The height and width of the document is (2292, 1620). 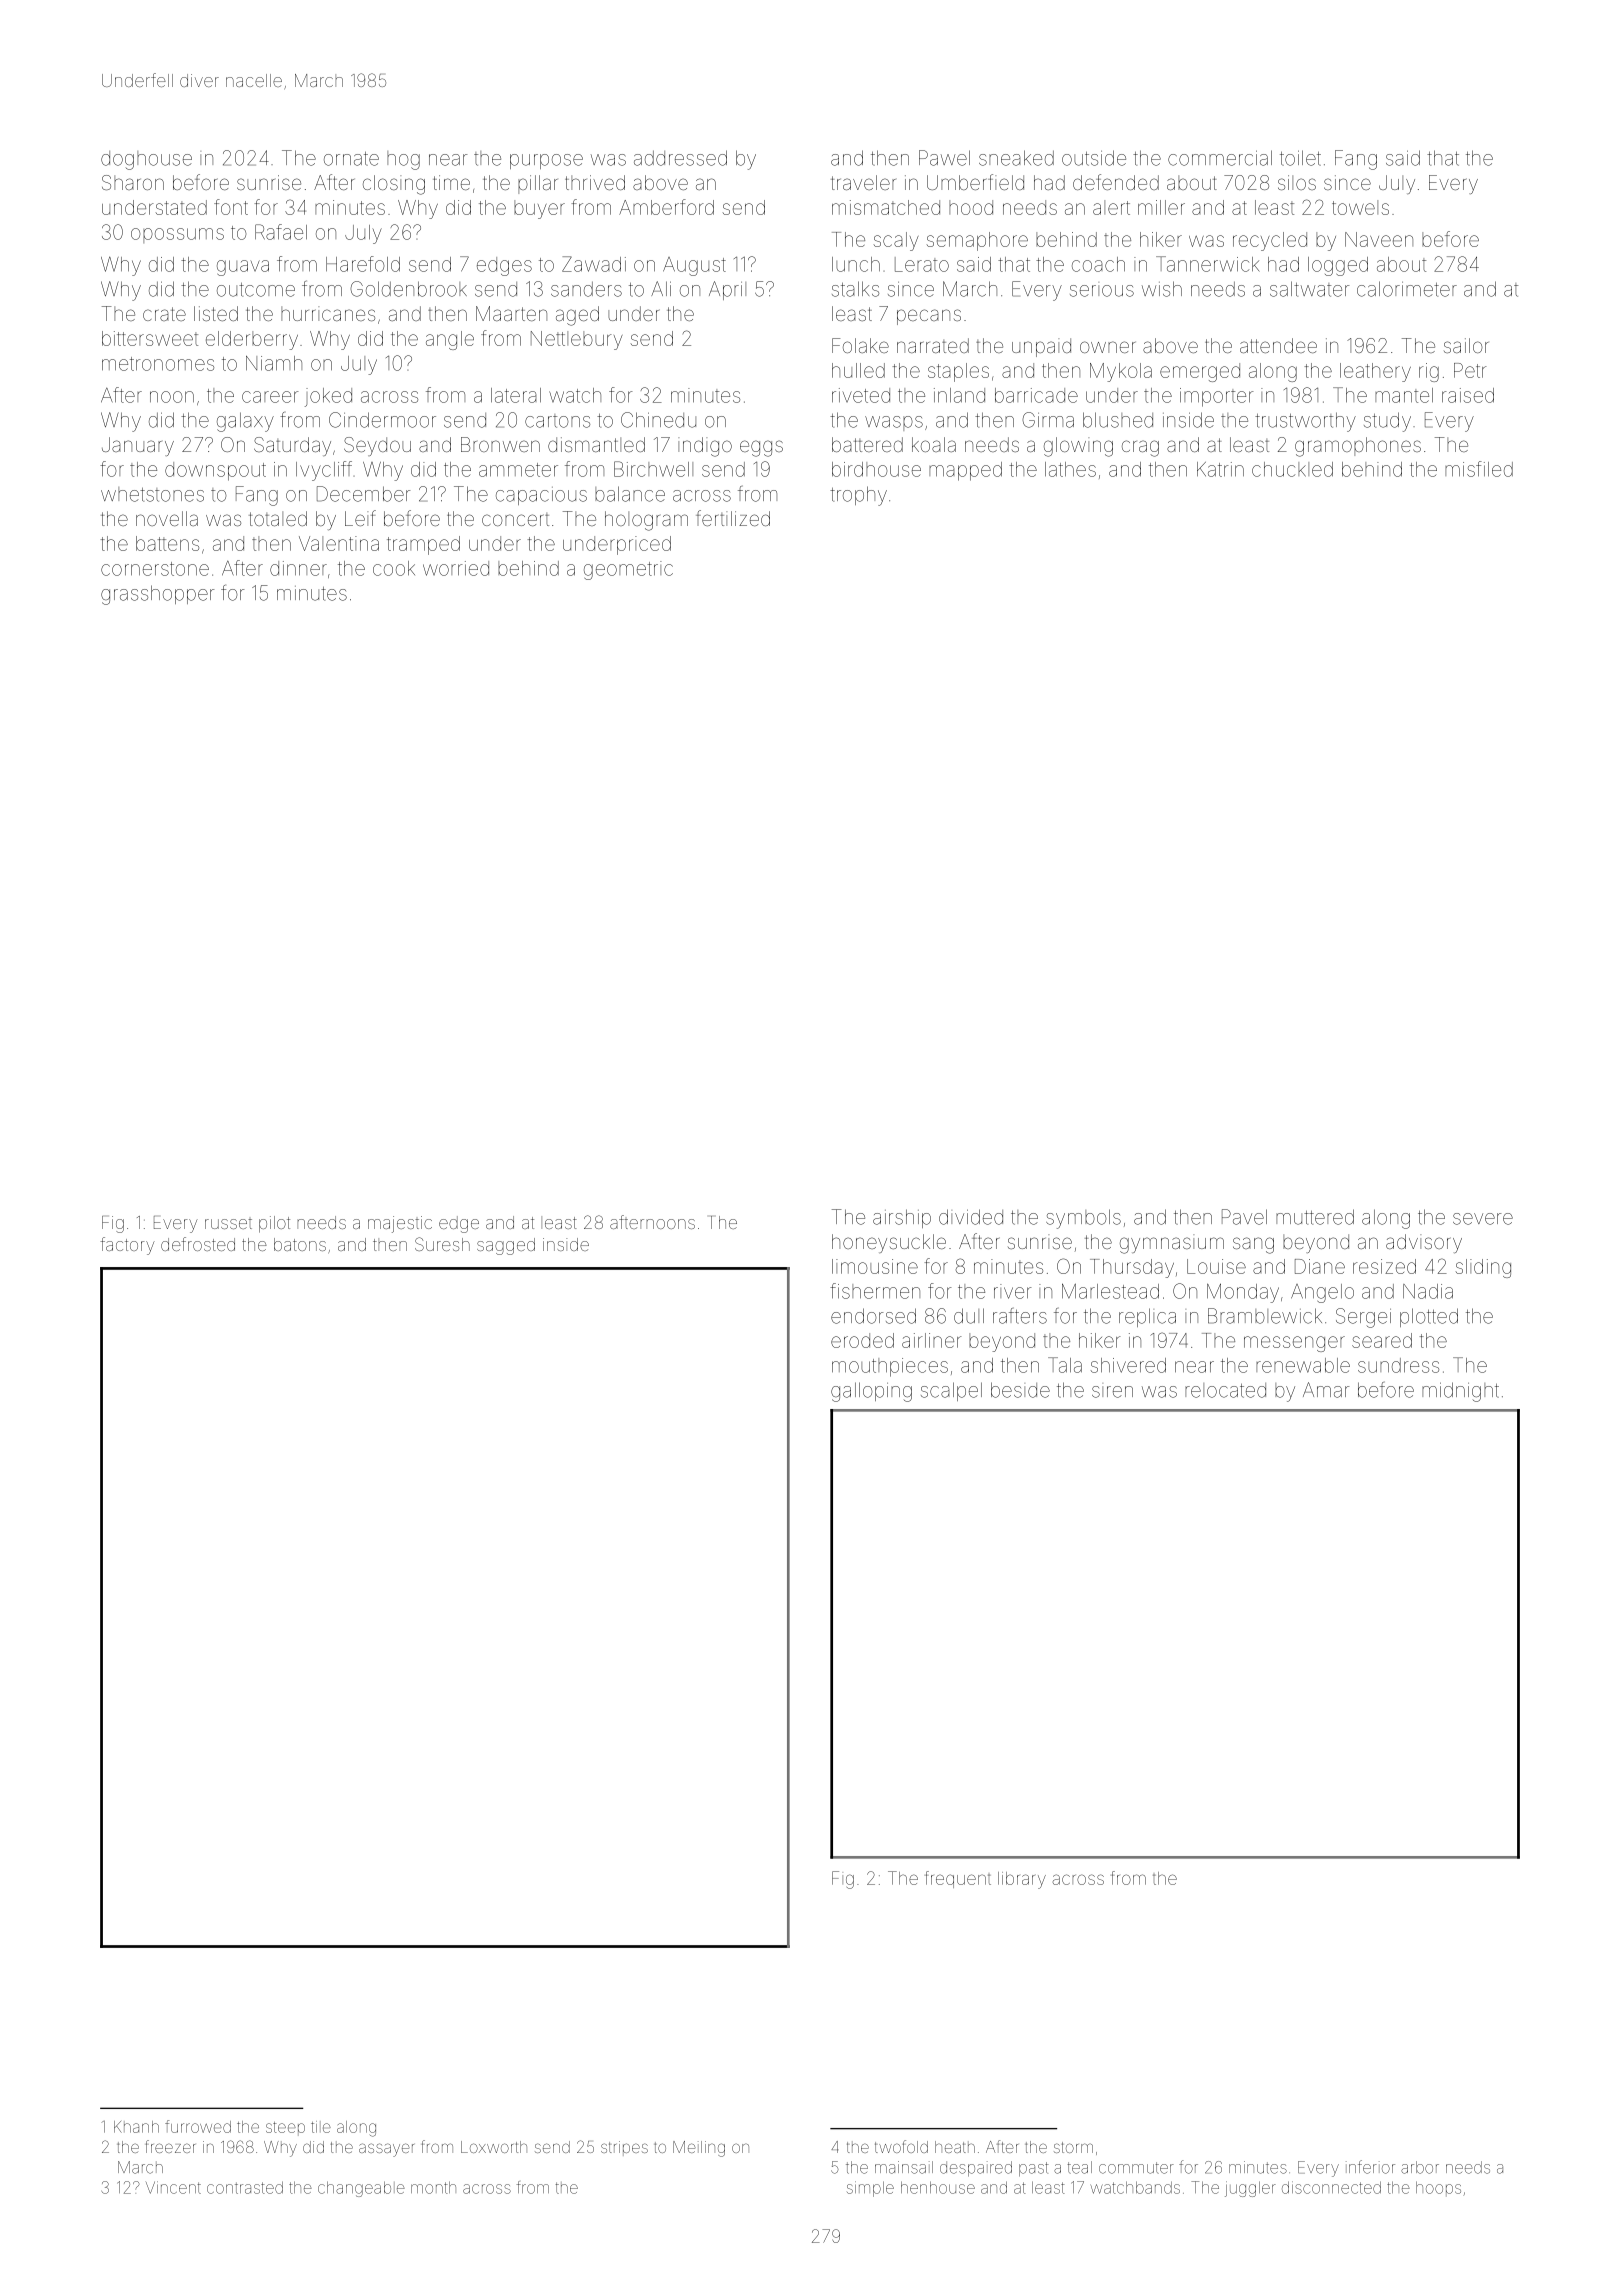 What do you see at coordinates (1326, 1390) in the document?
I see `Amar` at bounding box center [1326, 1390].
